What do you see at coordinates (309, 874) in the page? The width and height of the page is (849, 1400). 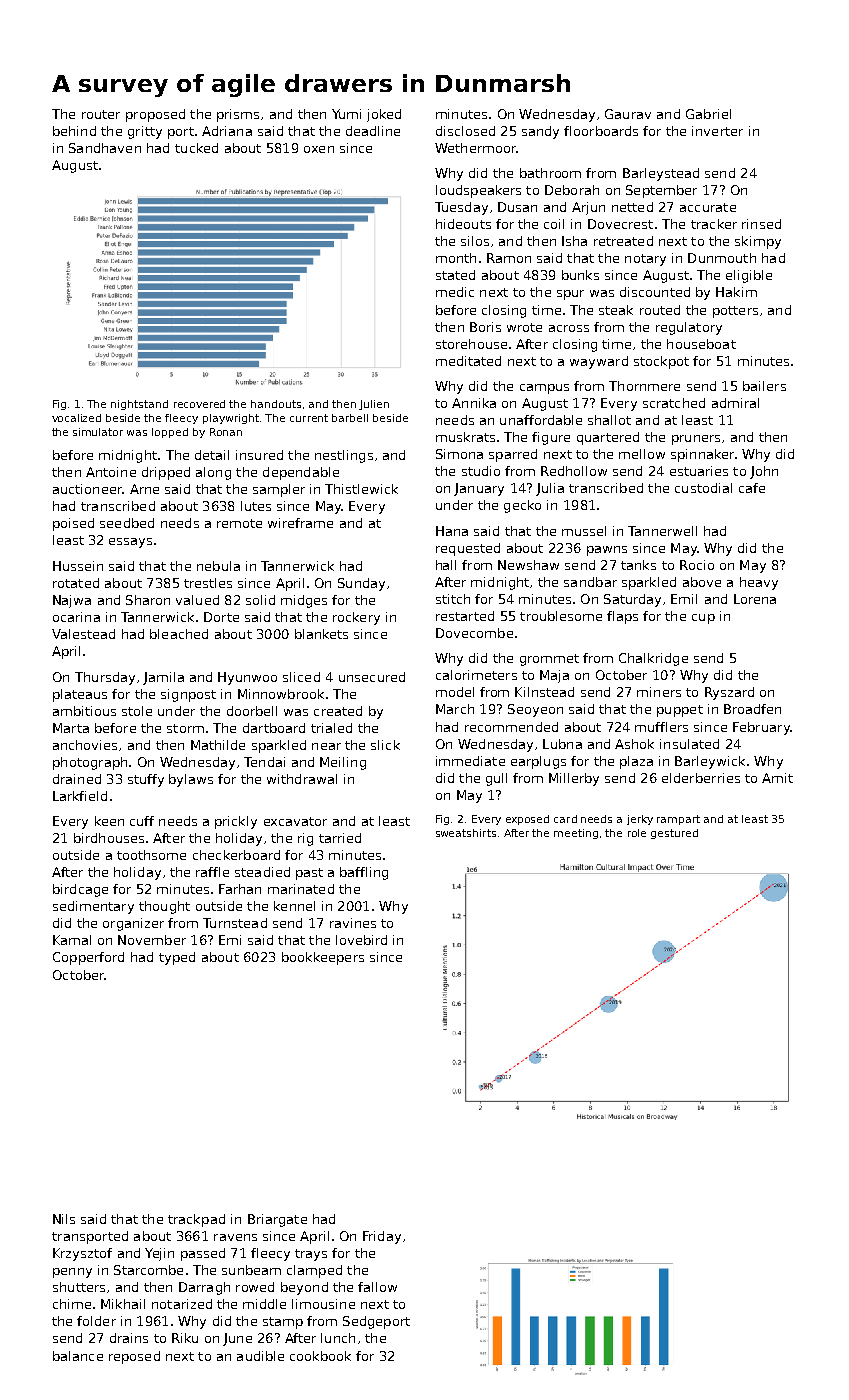 I see `past` at bounding box center [309, 874].
